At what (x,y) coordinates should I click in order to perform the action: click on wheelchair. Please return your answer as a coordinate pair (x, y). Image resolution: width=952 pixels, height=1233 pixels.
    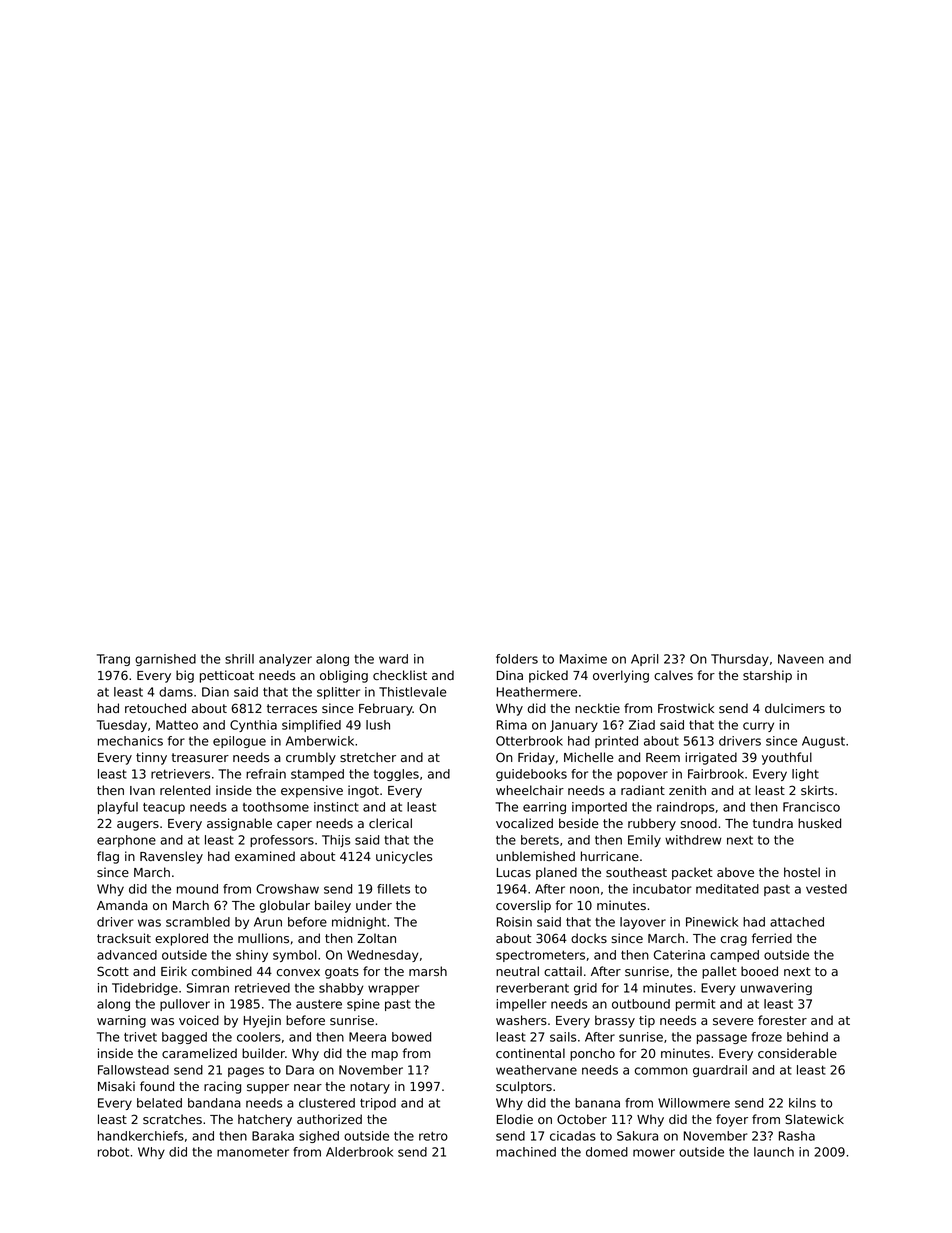
    Looking at the image, I should click on (530, 790).
